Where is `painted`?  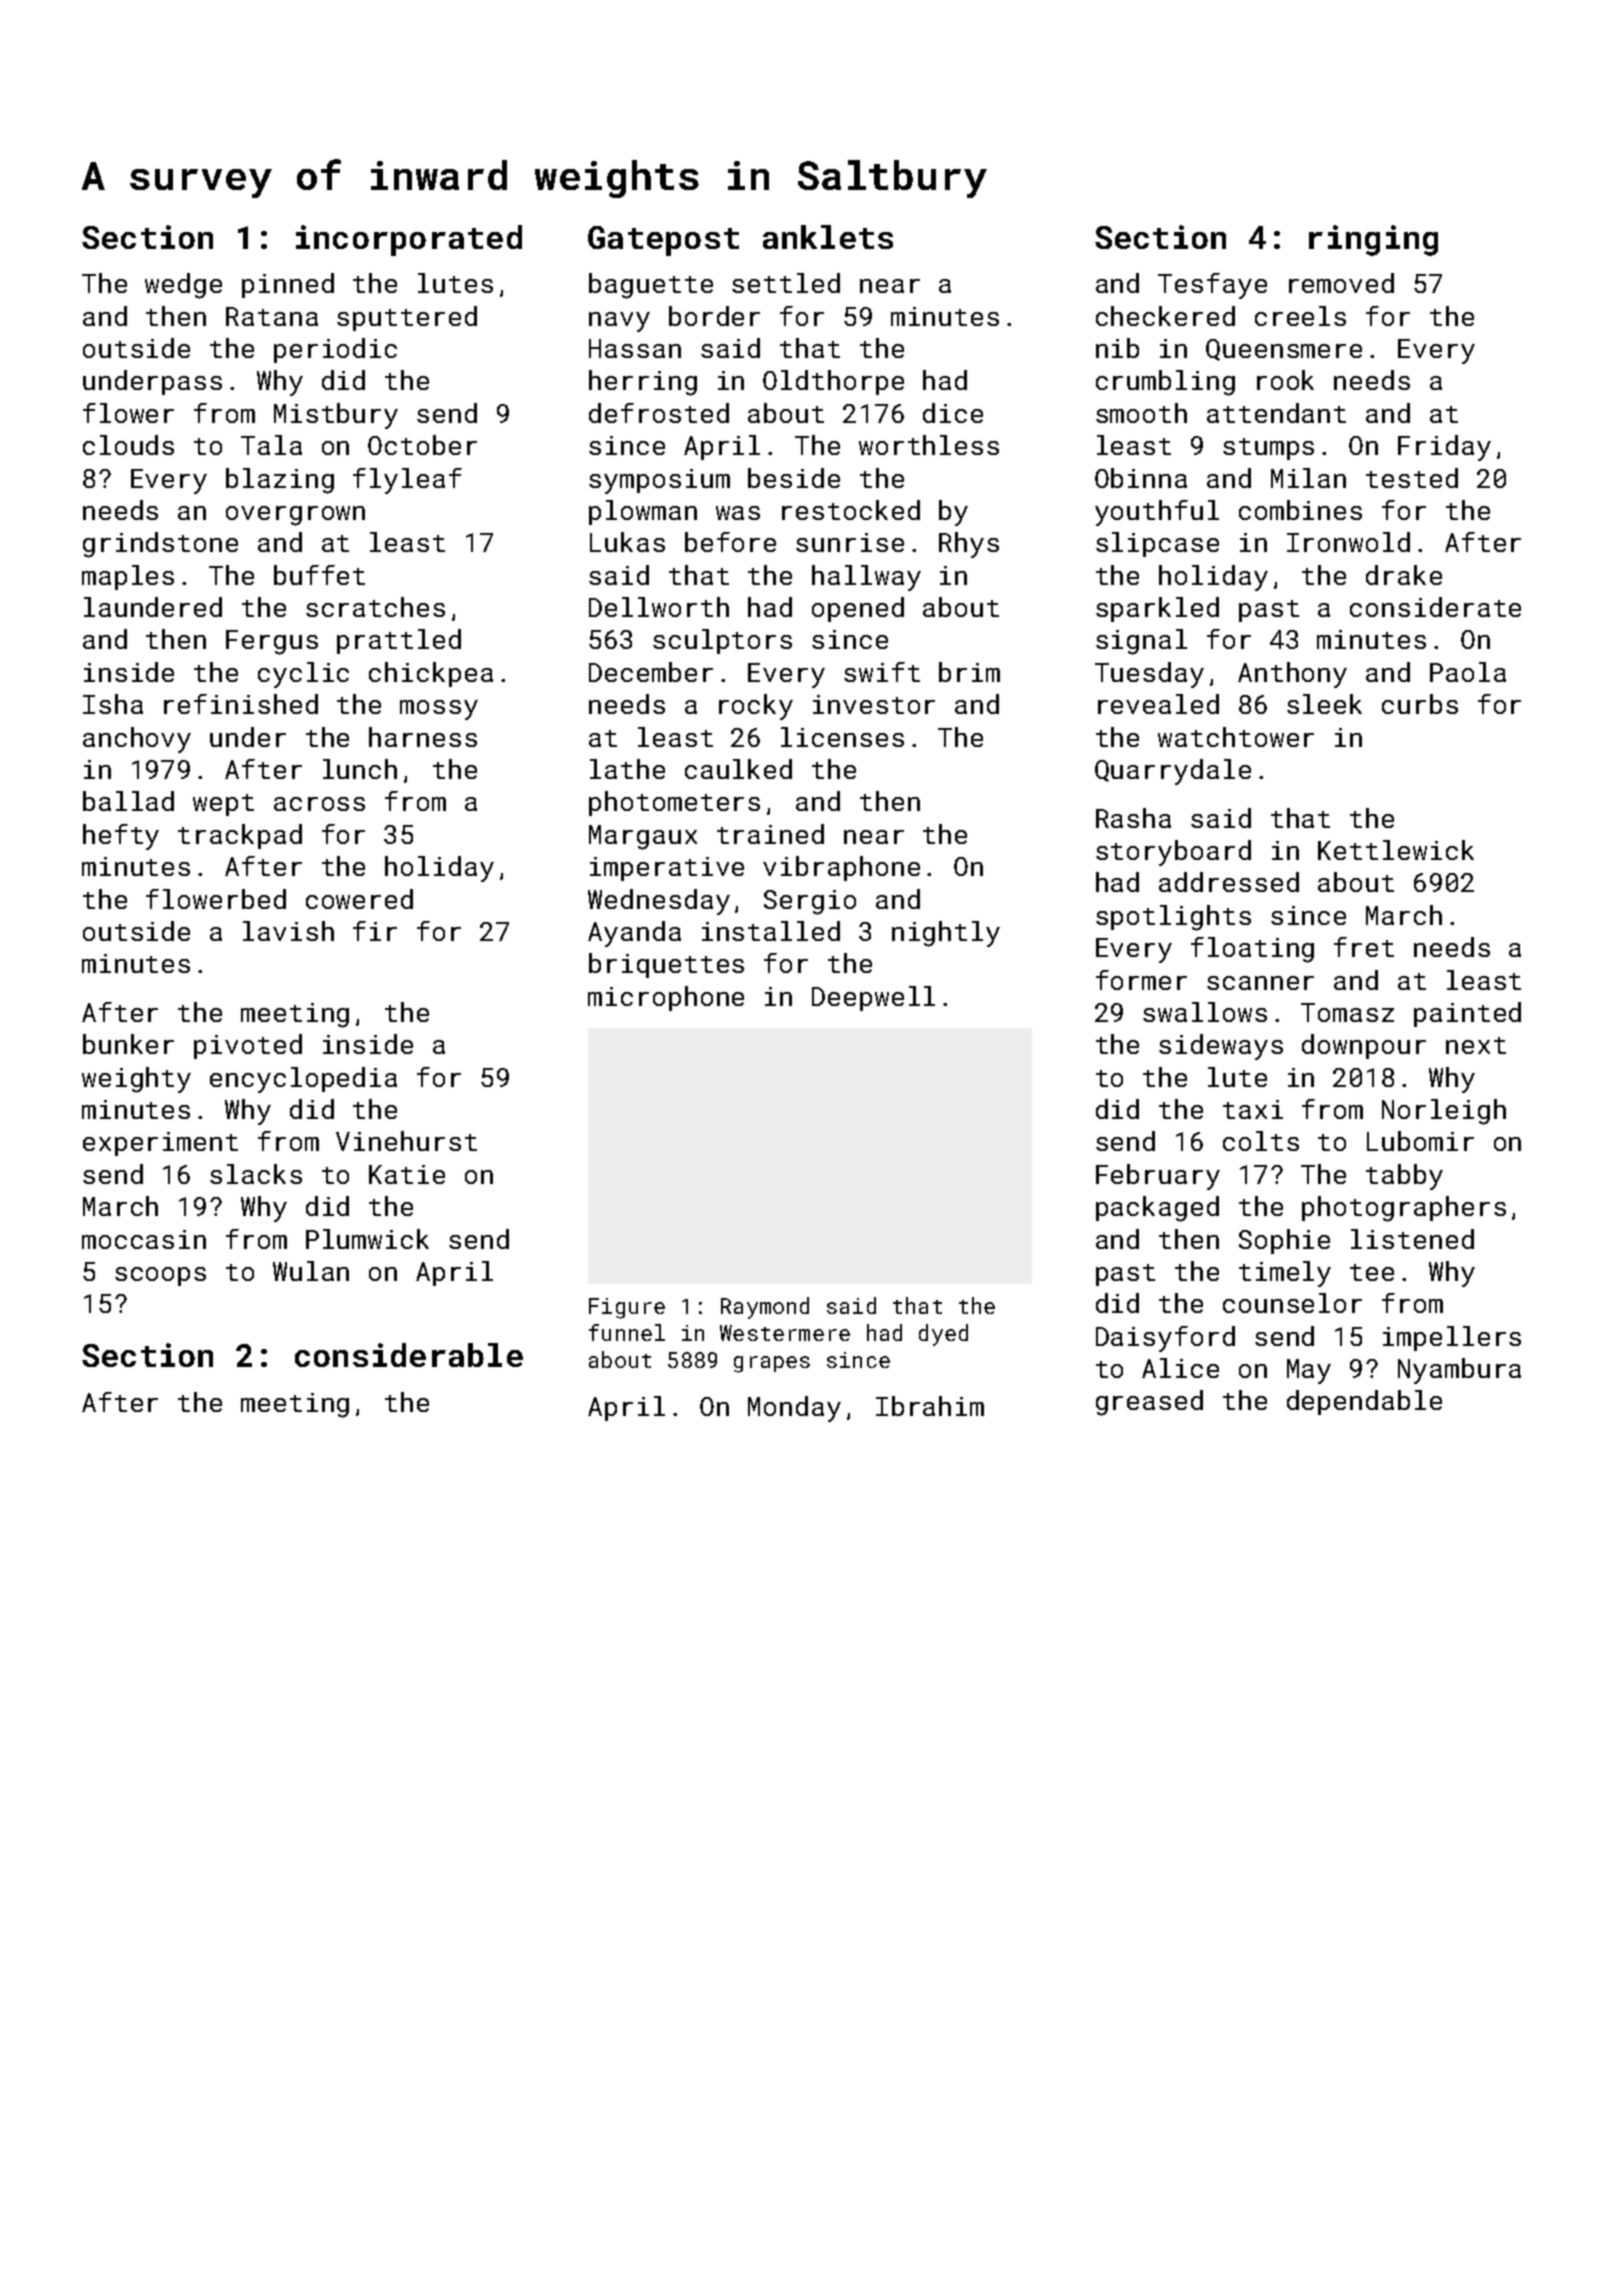 painted is located at coordinates (1467, 1014).
